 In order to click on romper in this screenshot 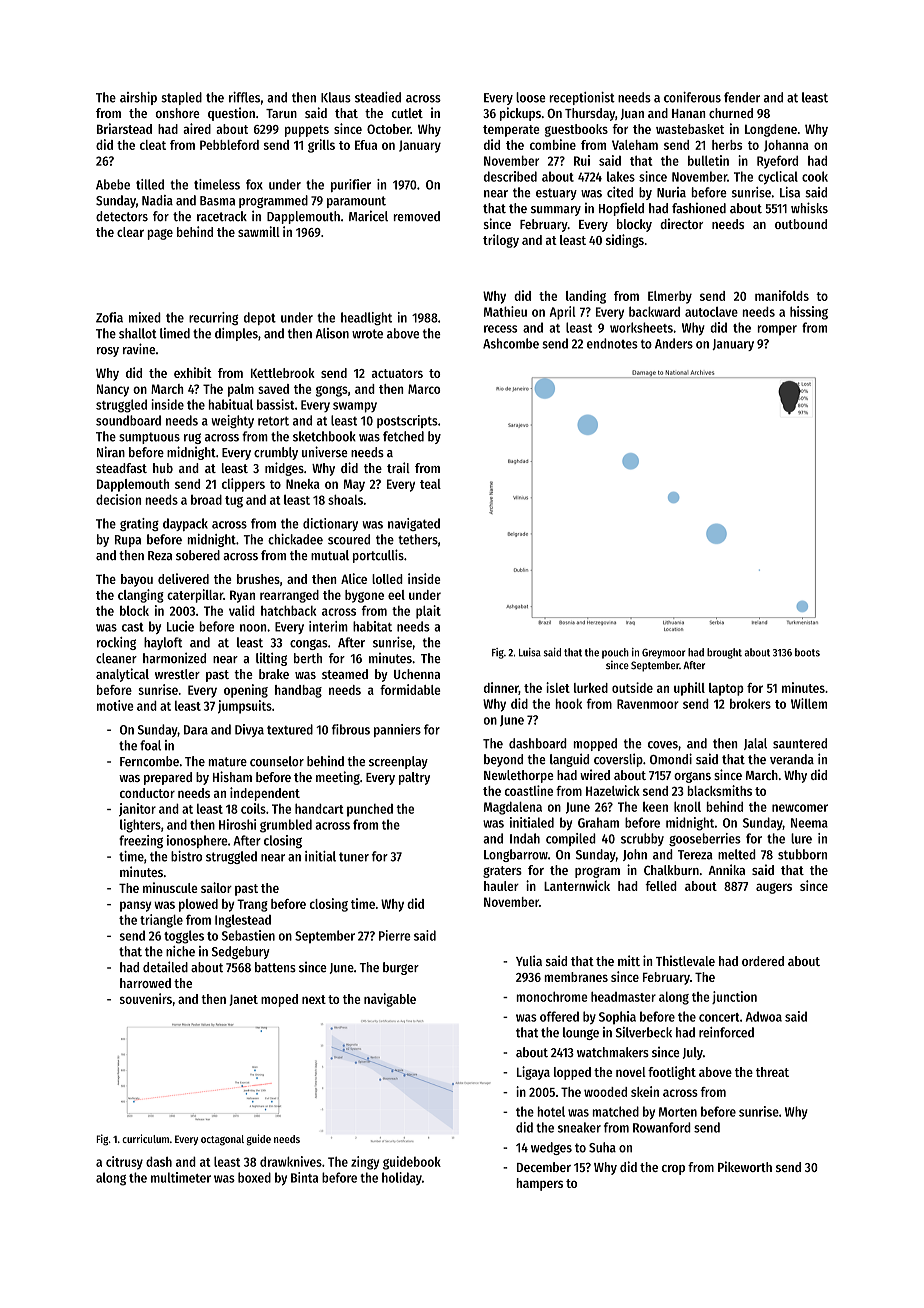, I will do `click(777, 330)`.
